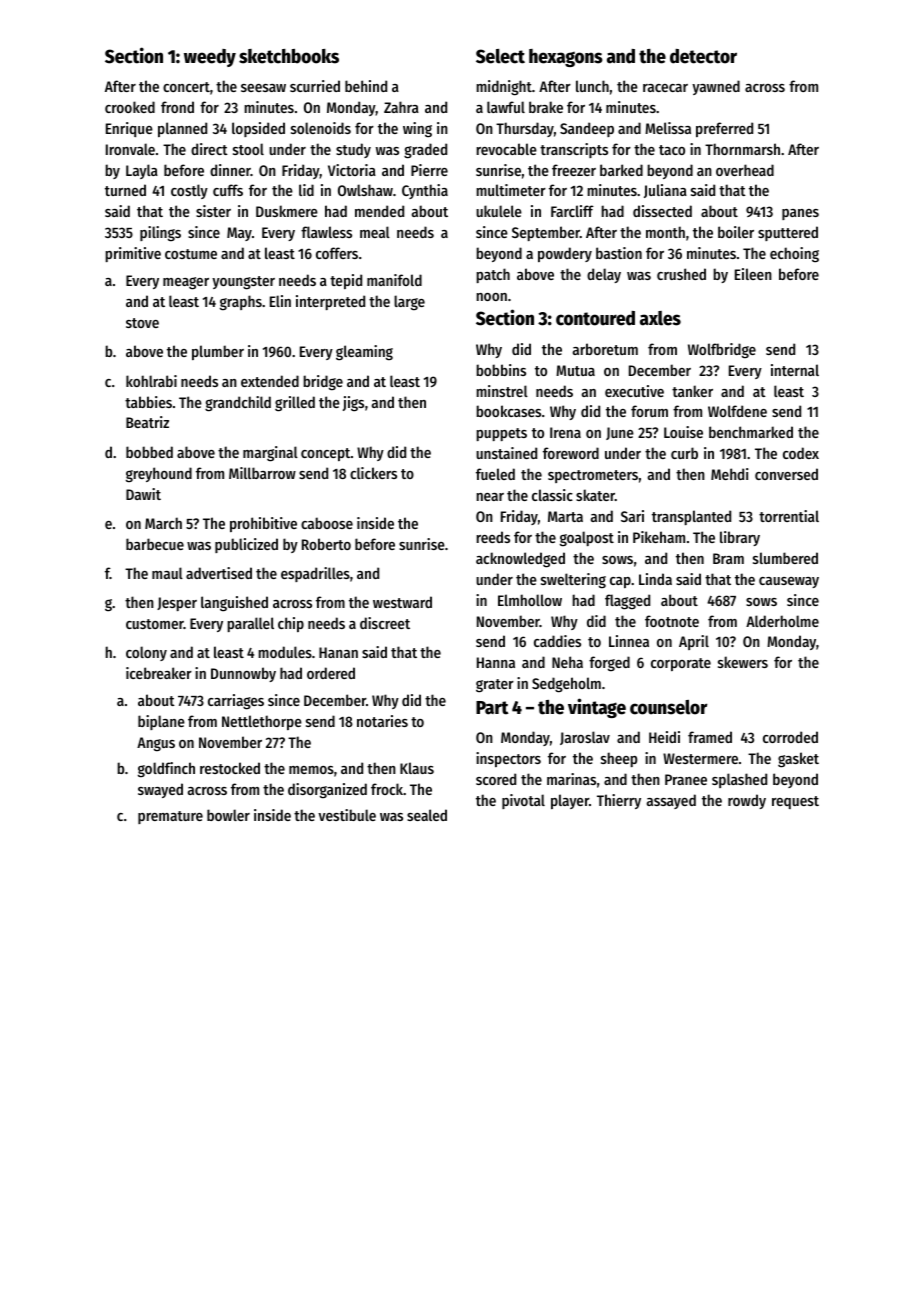 This image has width=924, height=1308. What do you see at coordinates (170, 817) in the image?
I see `premature` at bounding box center [170, 817].
